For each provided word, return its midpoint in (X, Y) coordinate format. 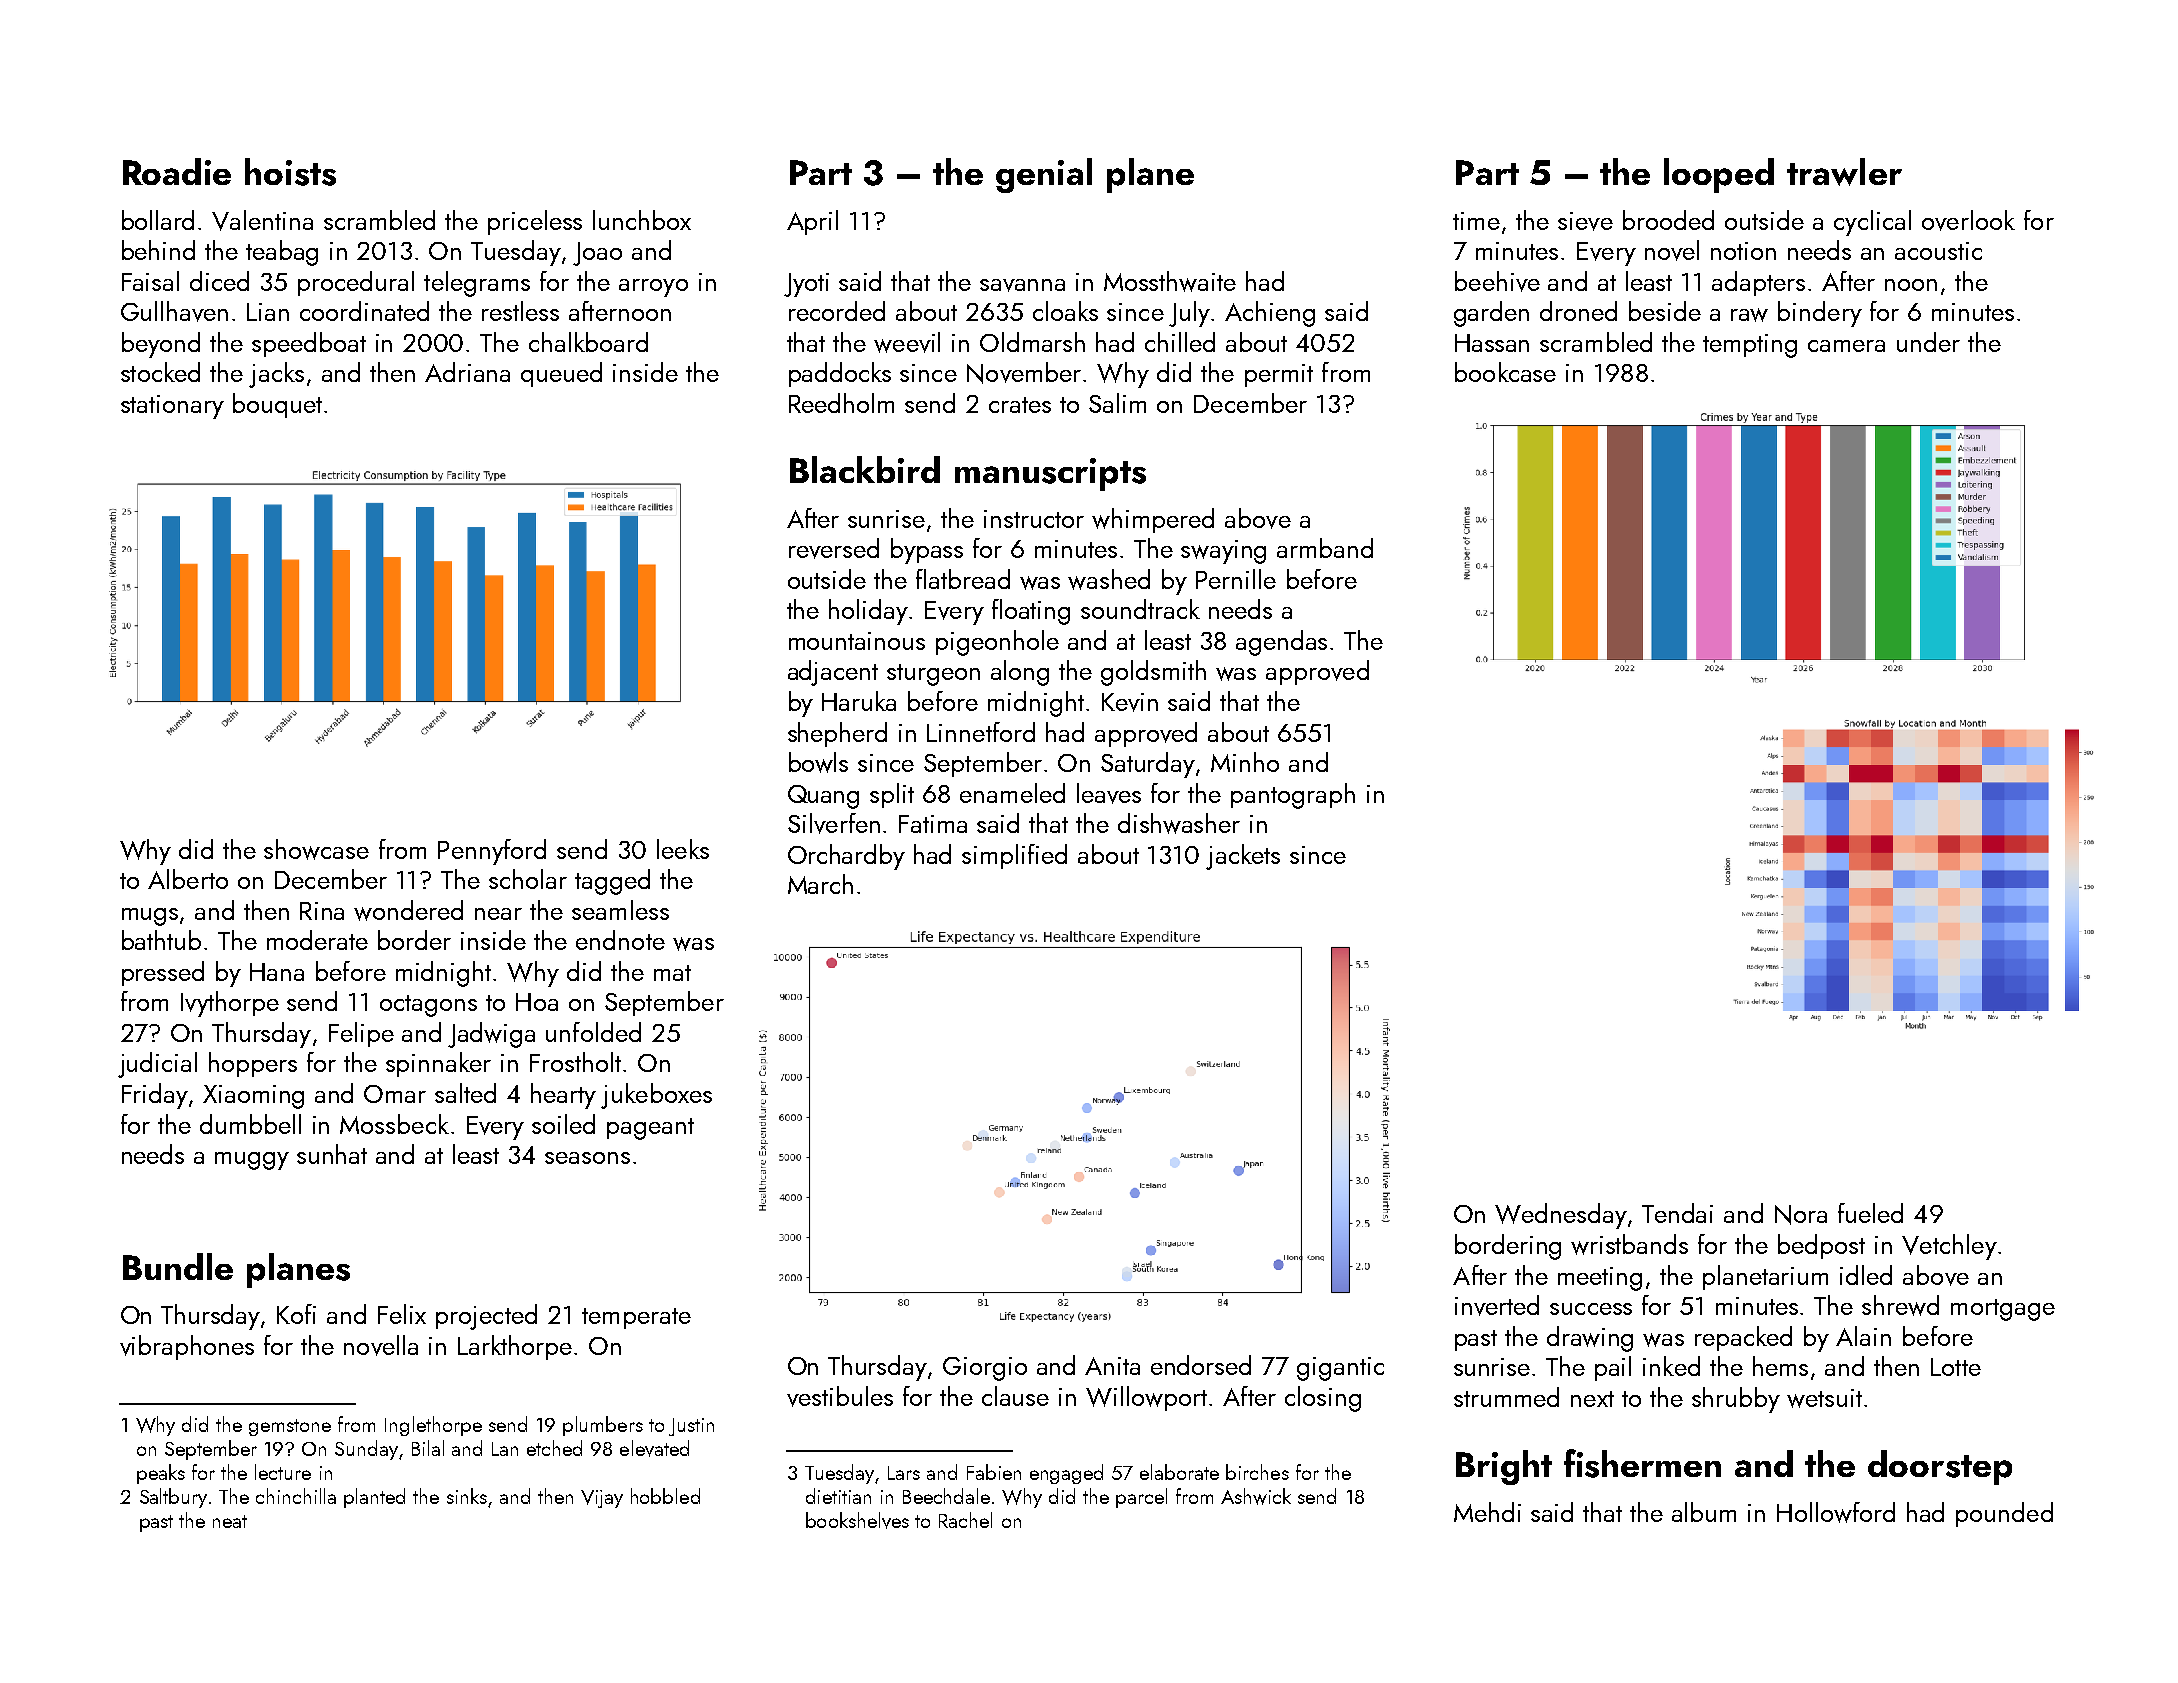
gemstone (290, 1427)
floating (1031, 612)
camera (1846, 346)
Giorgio (985, 1369)
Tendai (1677, 1213)
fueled (1870, 1213)
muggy (252, 1161)
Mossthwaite (1170, 281)
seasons (587, 1158)
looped (1719, 175)
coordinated (364, 311)
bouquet (277, 405)
